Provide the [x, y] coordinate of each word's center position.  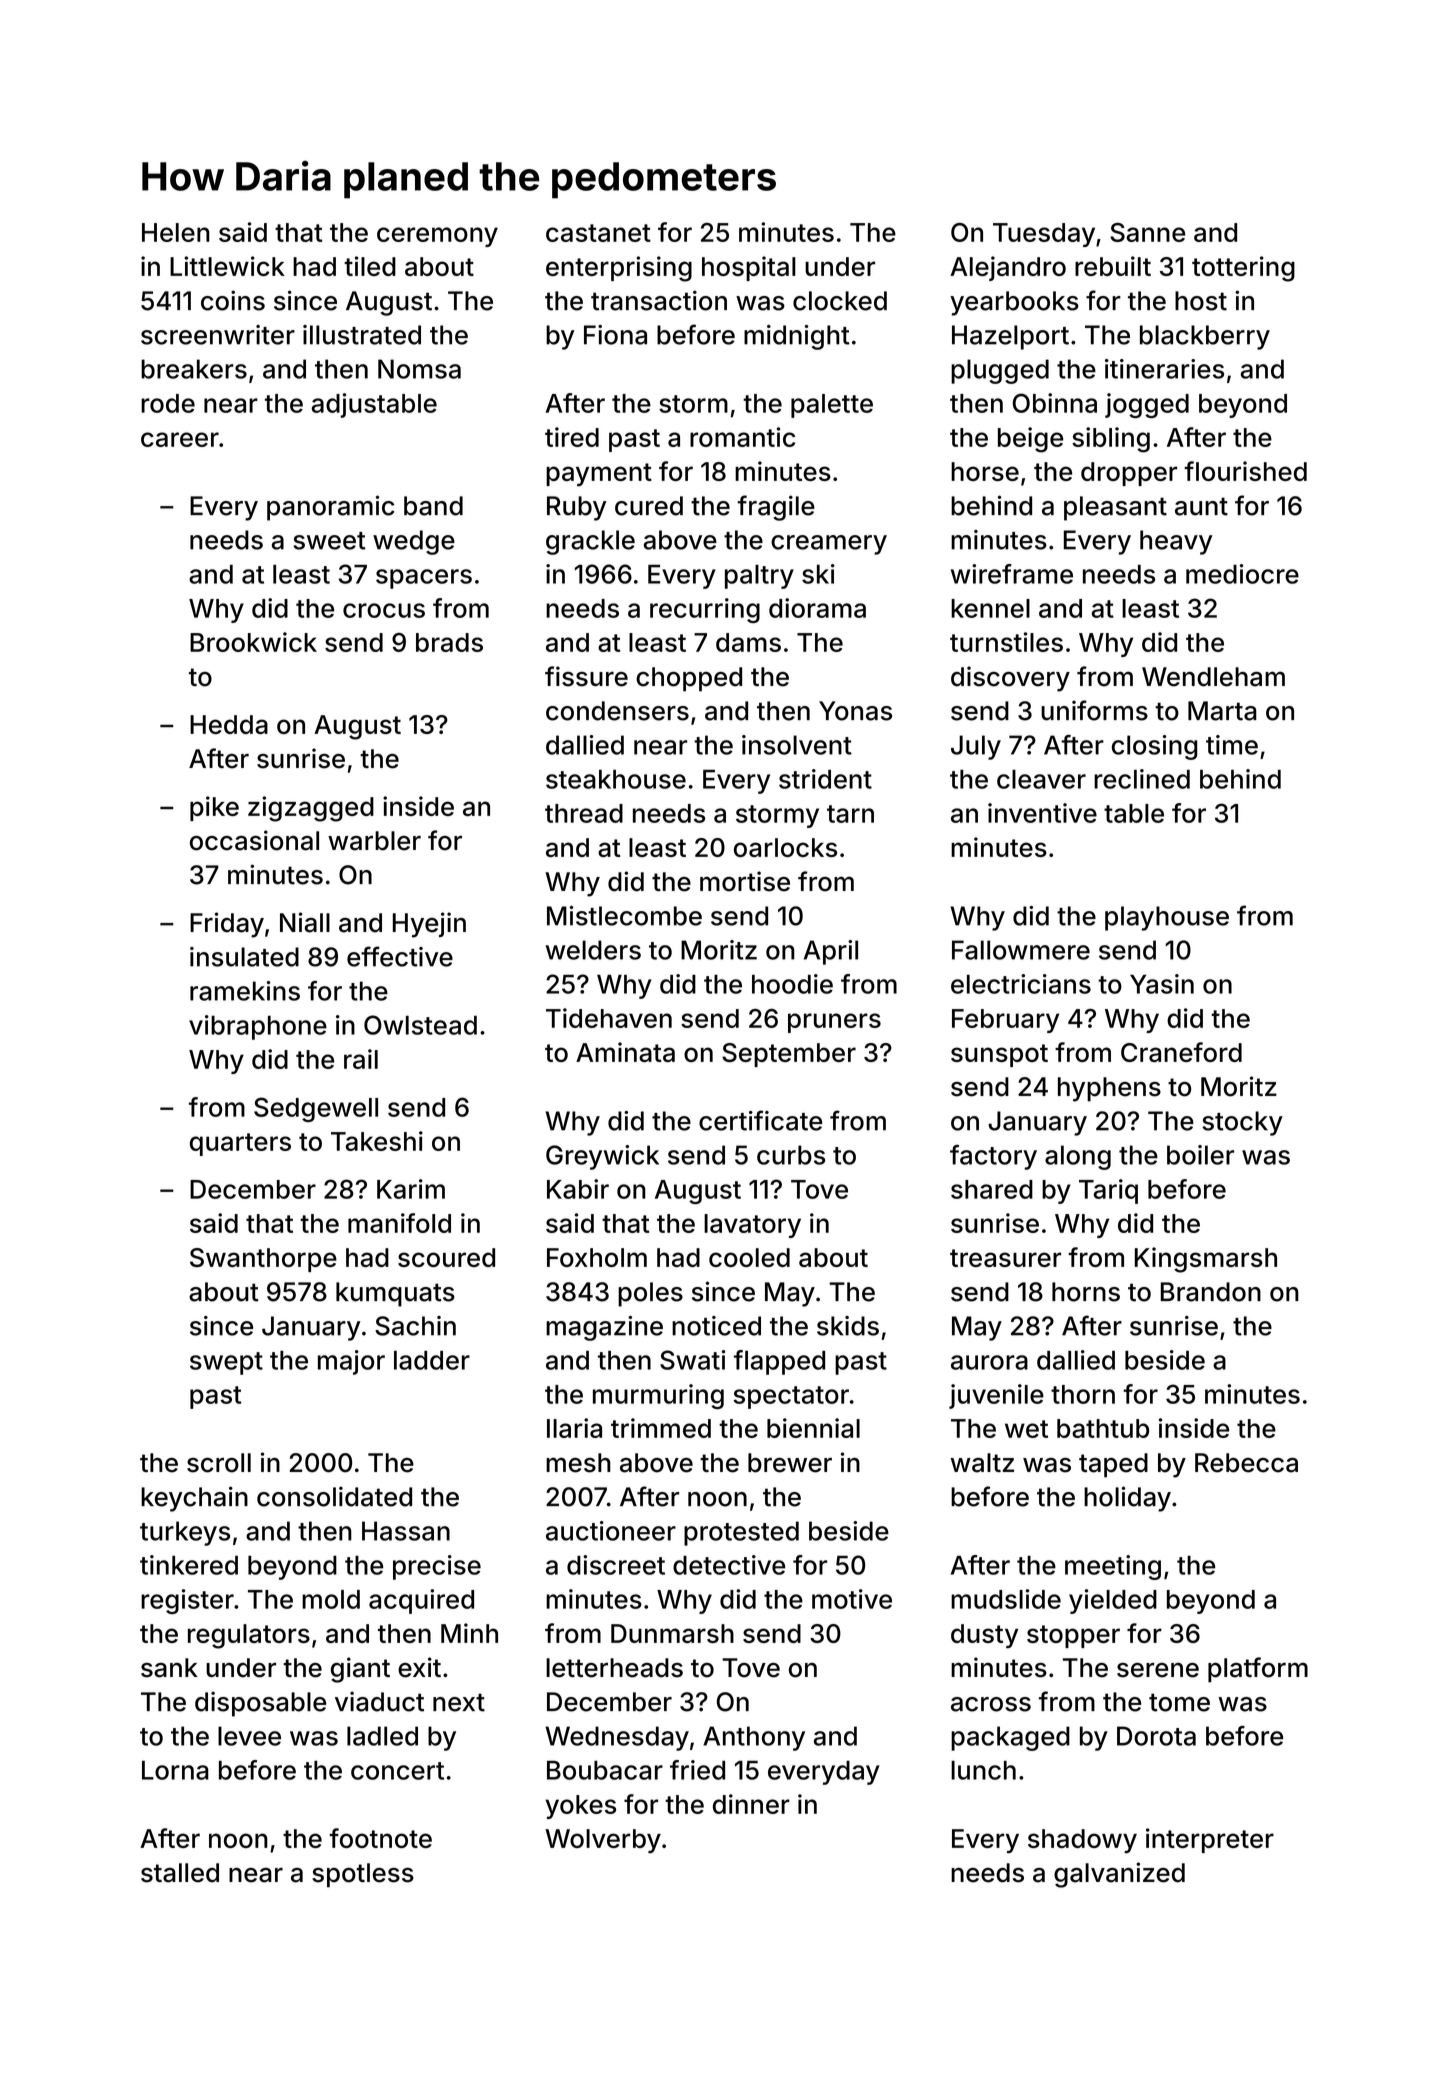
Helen [176, 232]
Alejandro [1008, 268]
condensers [617, 711]
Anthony [754, 1738]
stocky [1242, 1123]
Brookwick [253, 642]
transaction [659, 300]
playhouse [1167, 918]
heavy [1176, 542]
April [831, 952]
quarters [240, 1144]
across [991, 1704]
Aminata [625, 1052]
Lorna [175, 1770]
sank [169, 1668]
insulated [244, 957]
